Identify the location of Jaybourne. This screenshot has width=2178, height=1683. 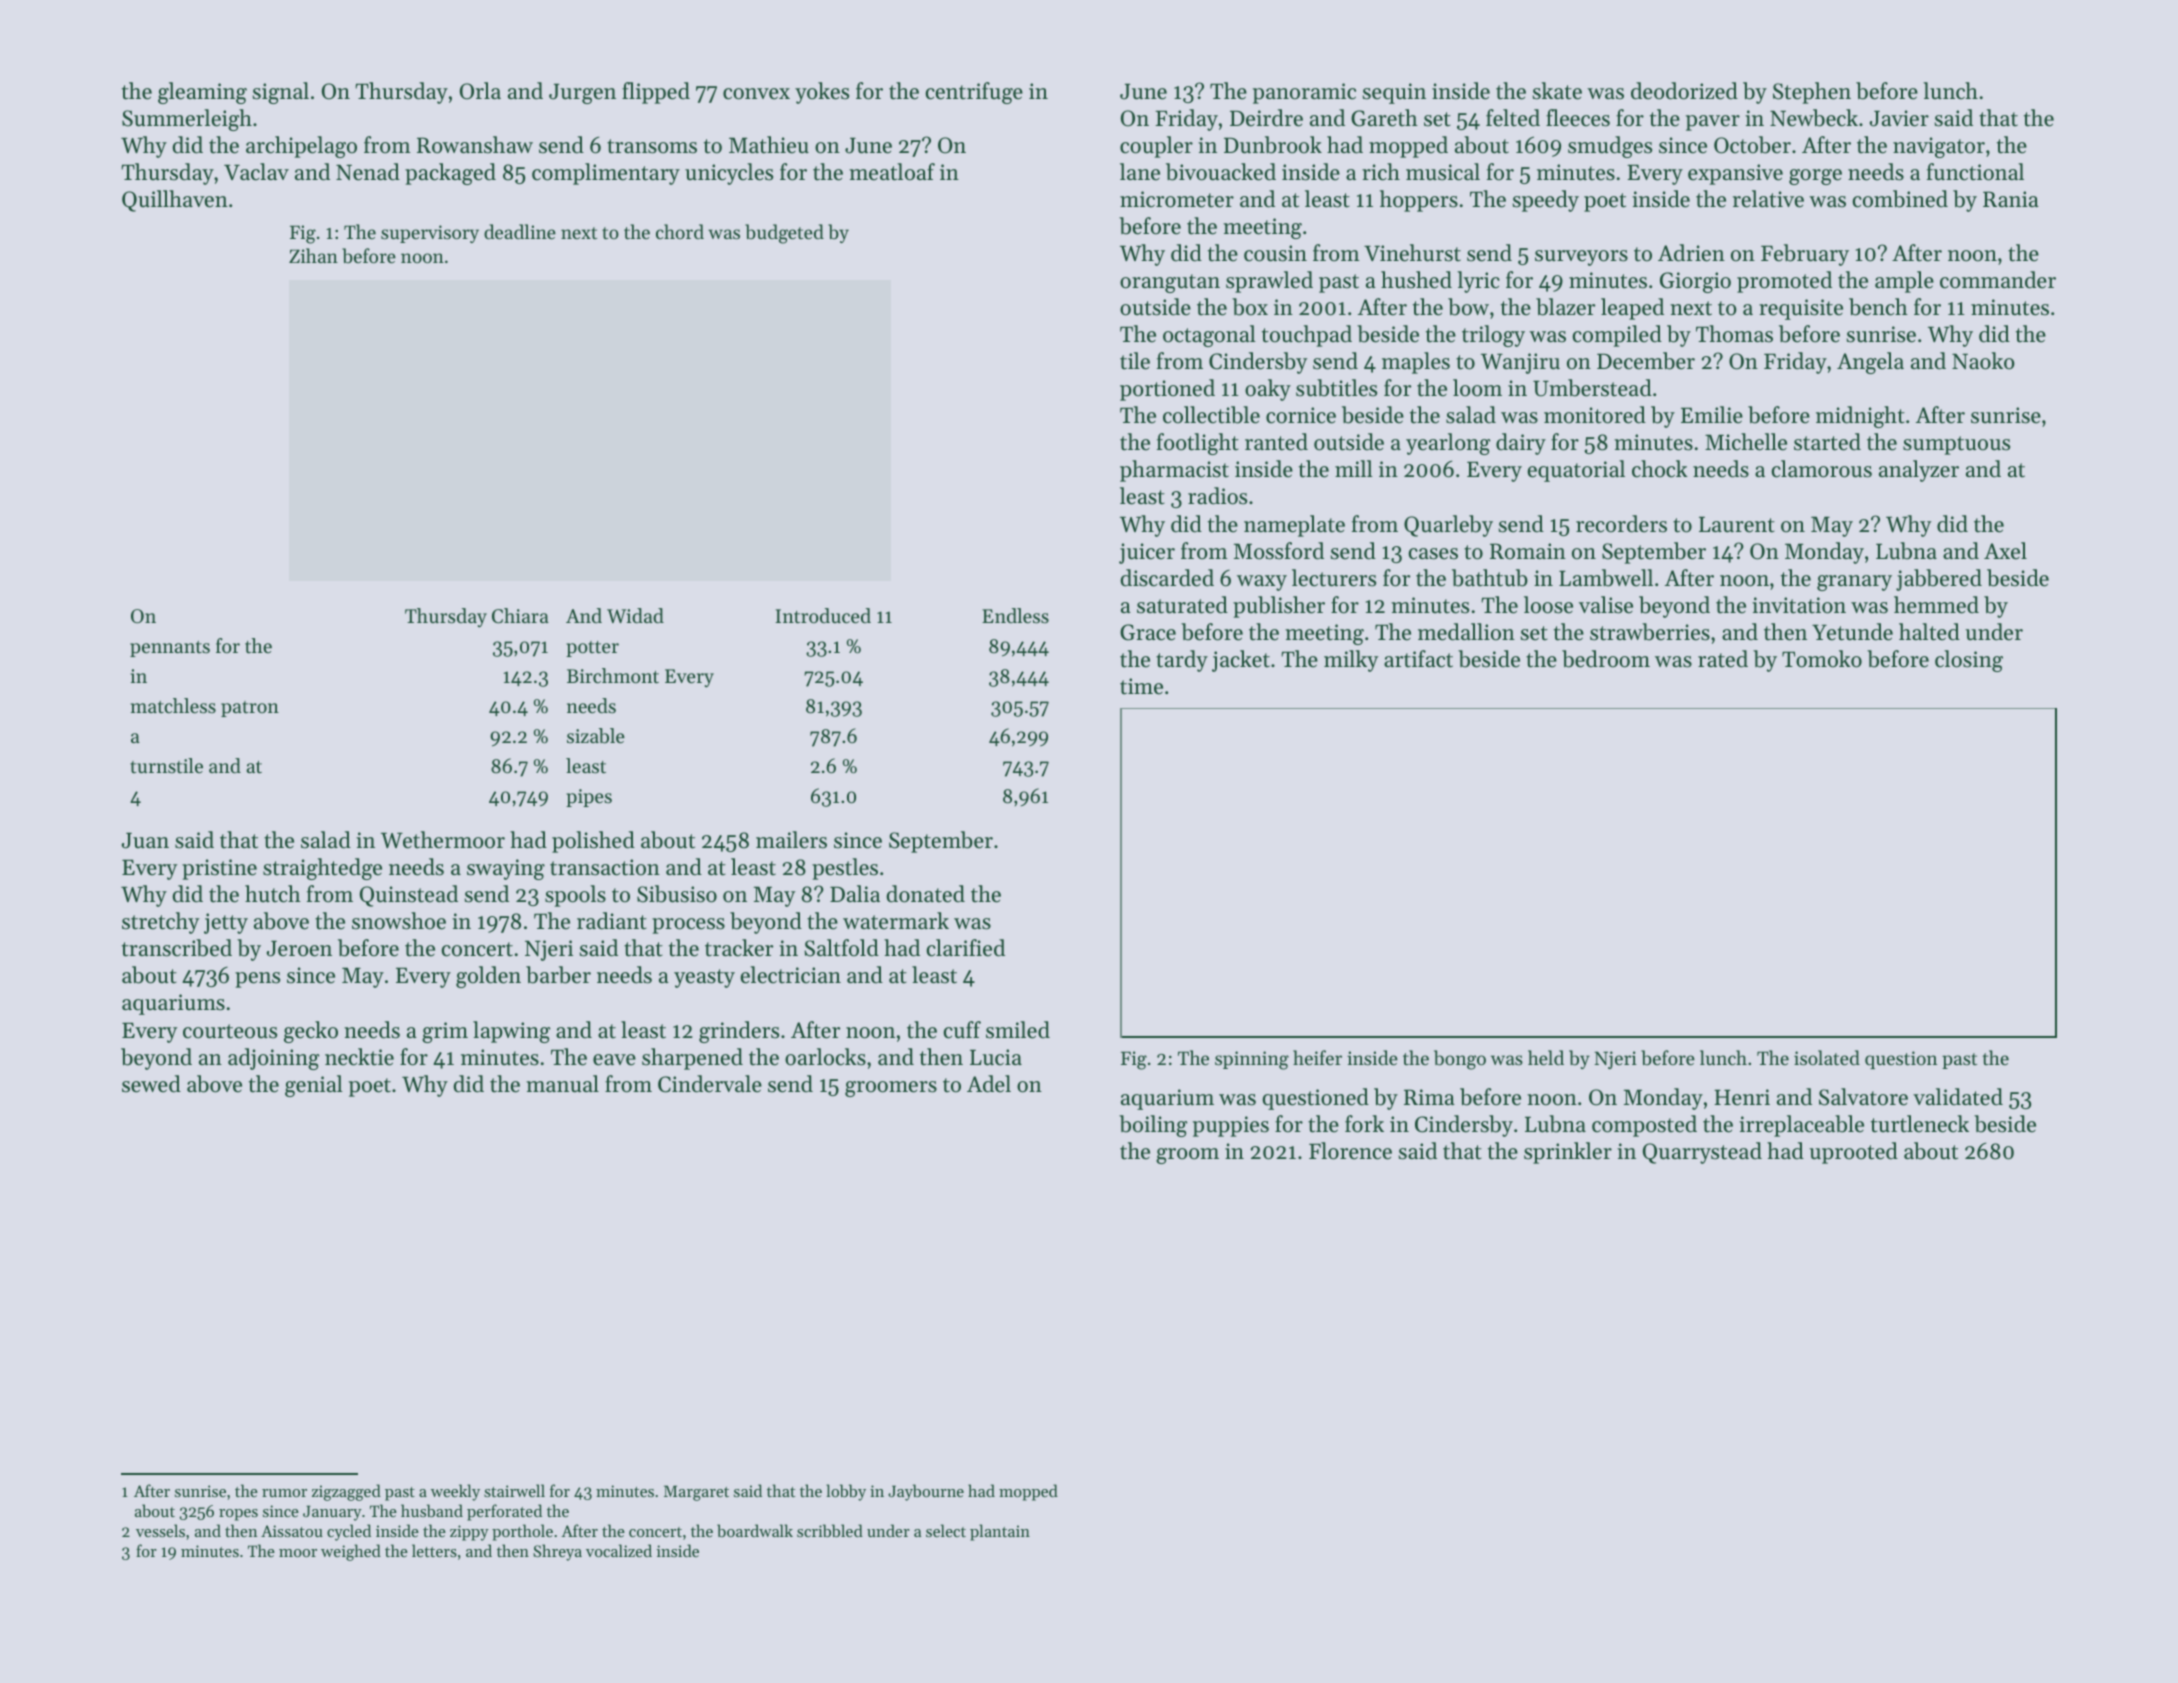
(926, 1492).
